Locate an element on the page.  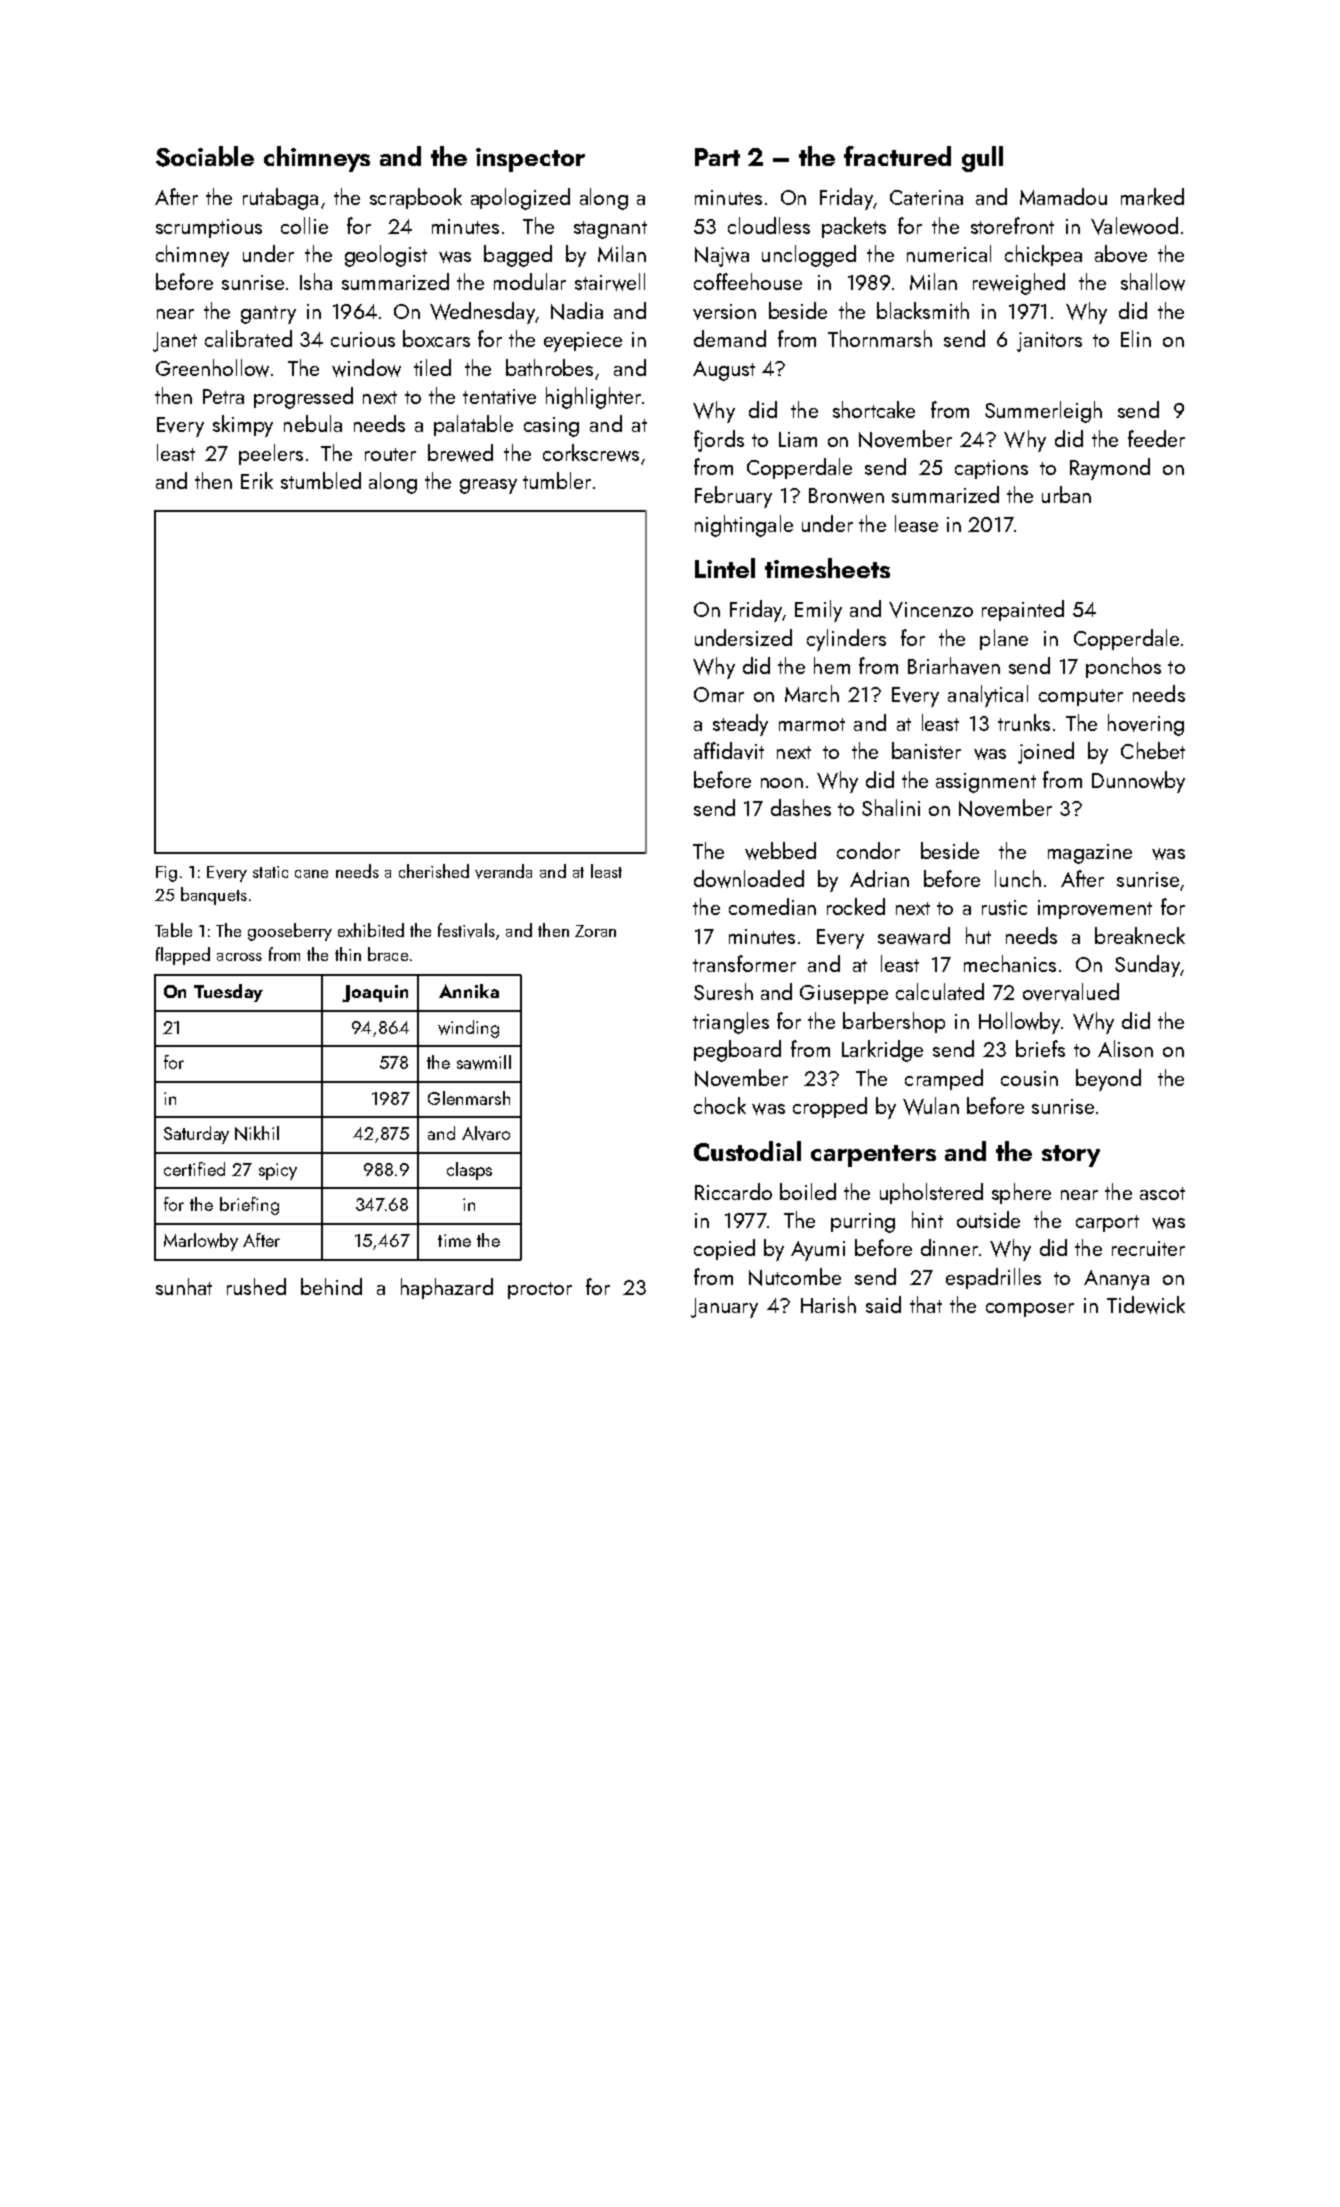
behind is located at coordinates (331, 1286).
